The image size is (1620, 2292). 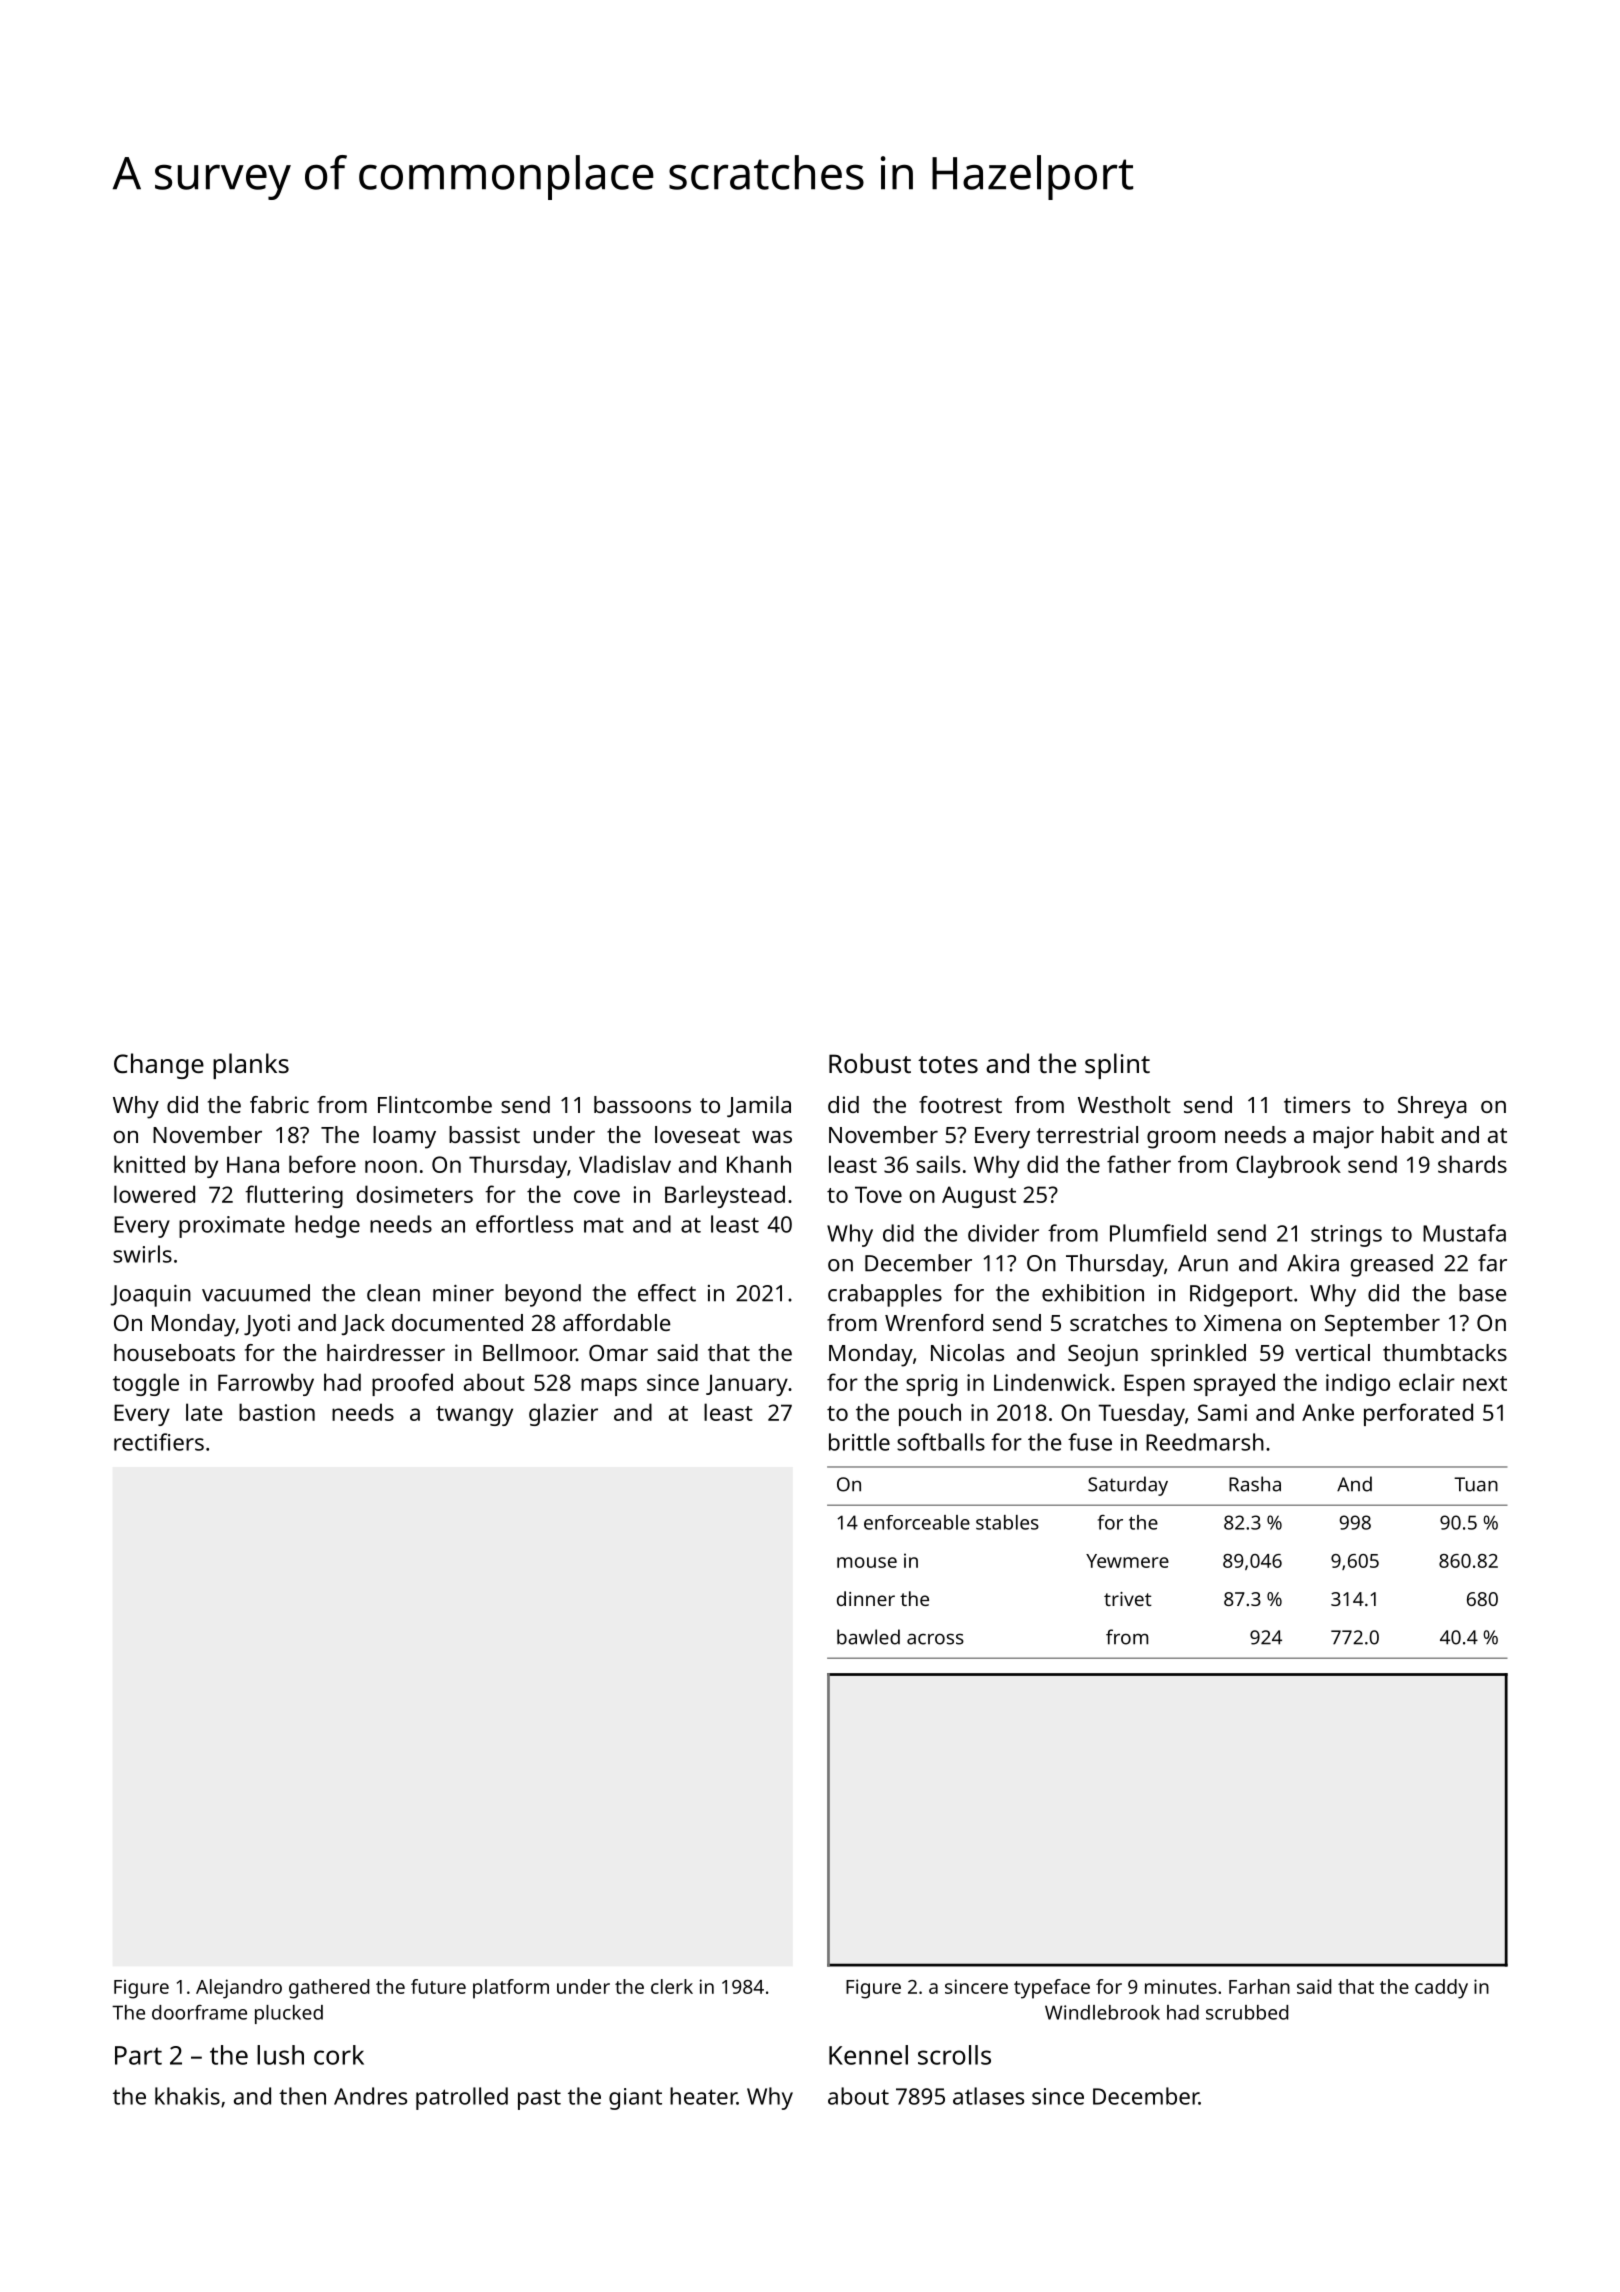 I want to click on trivet, so click(x=1128, y=1599).
